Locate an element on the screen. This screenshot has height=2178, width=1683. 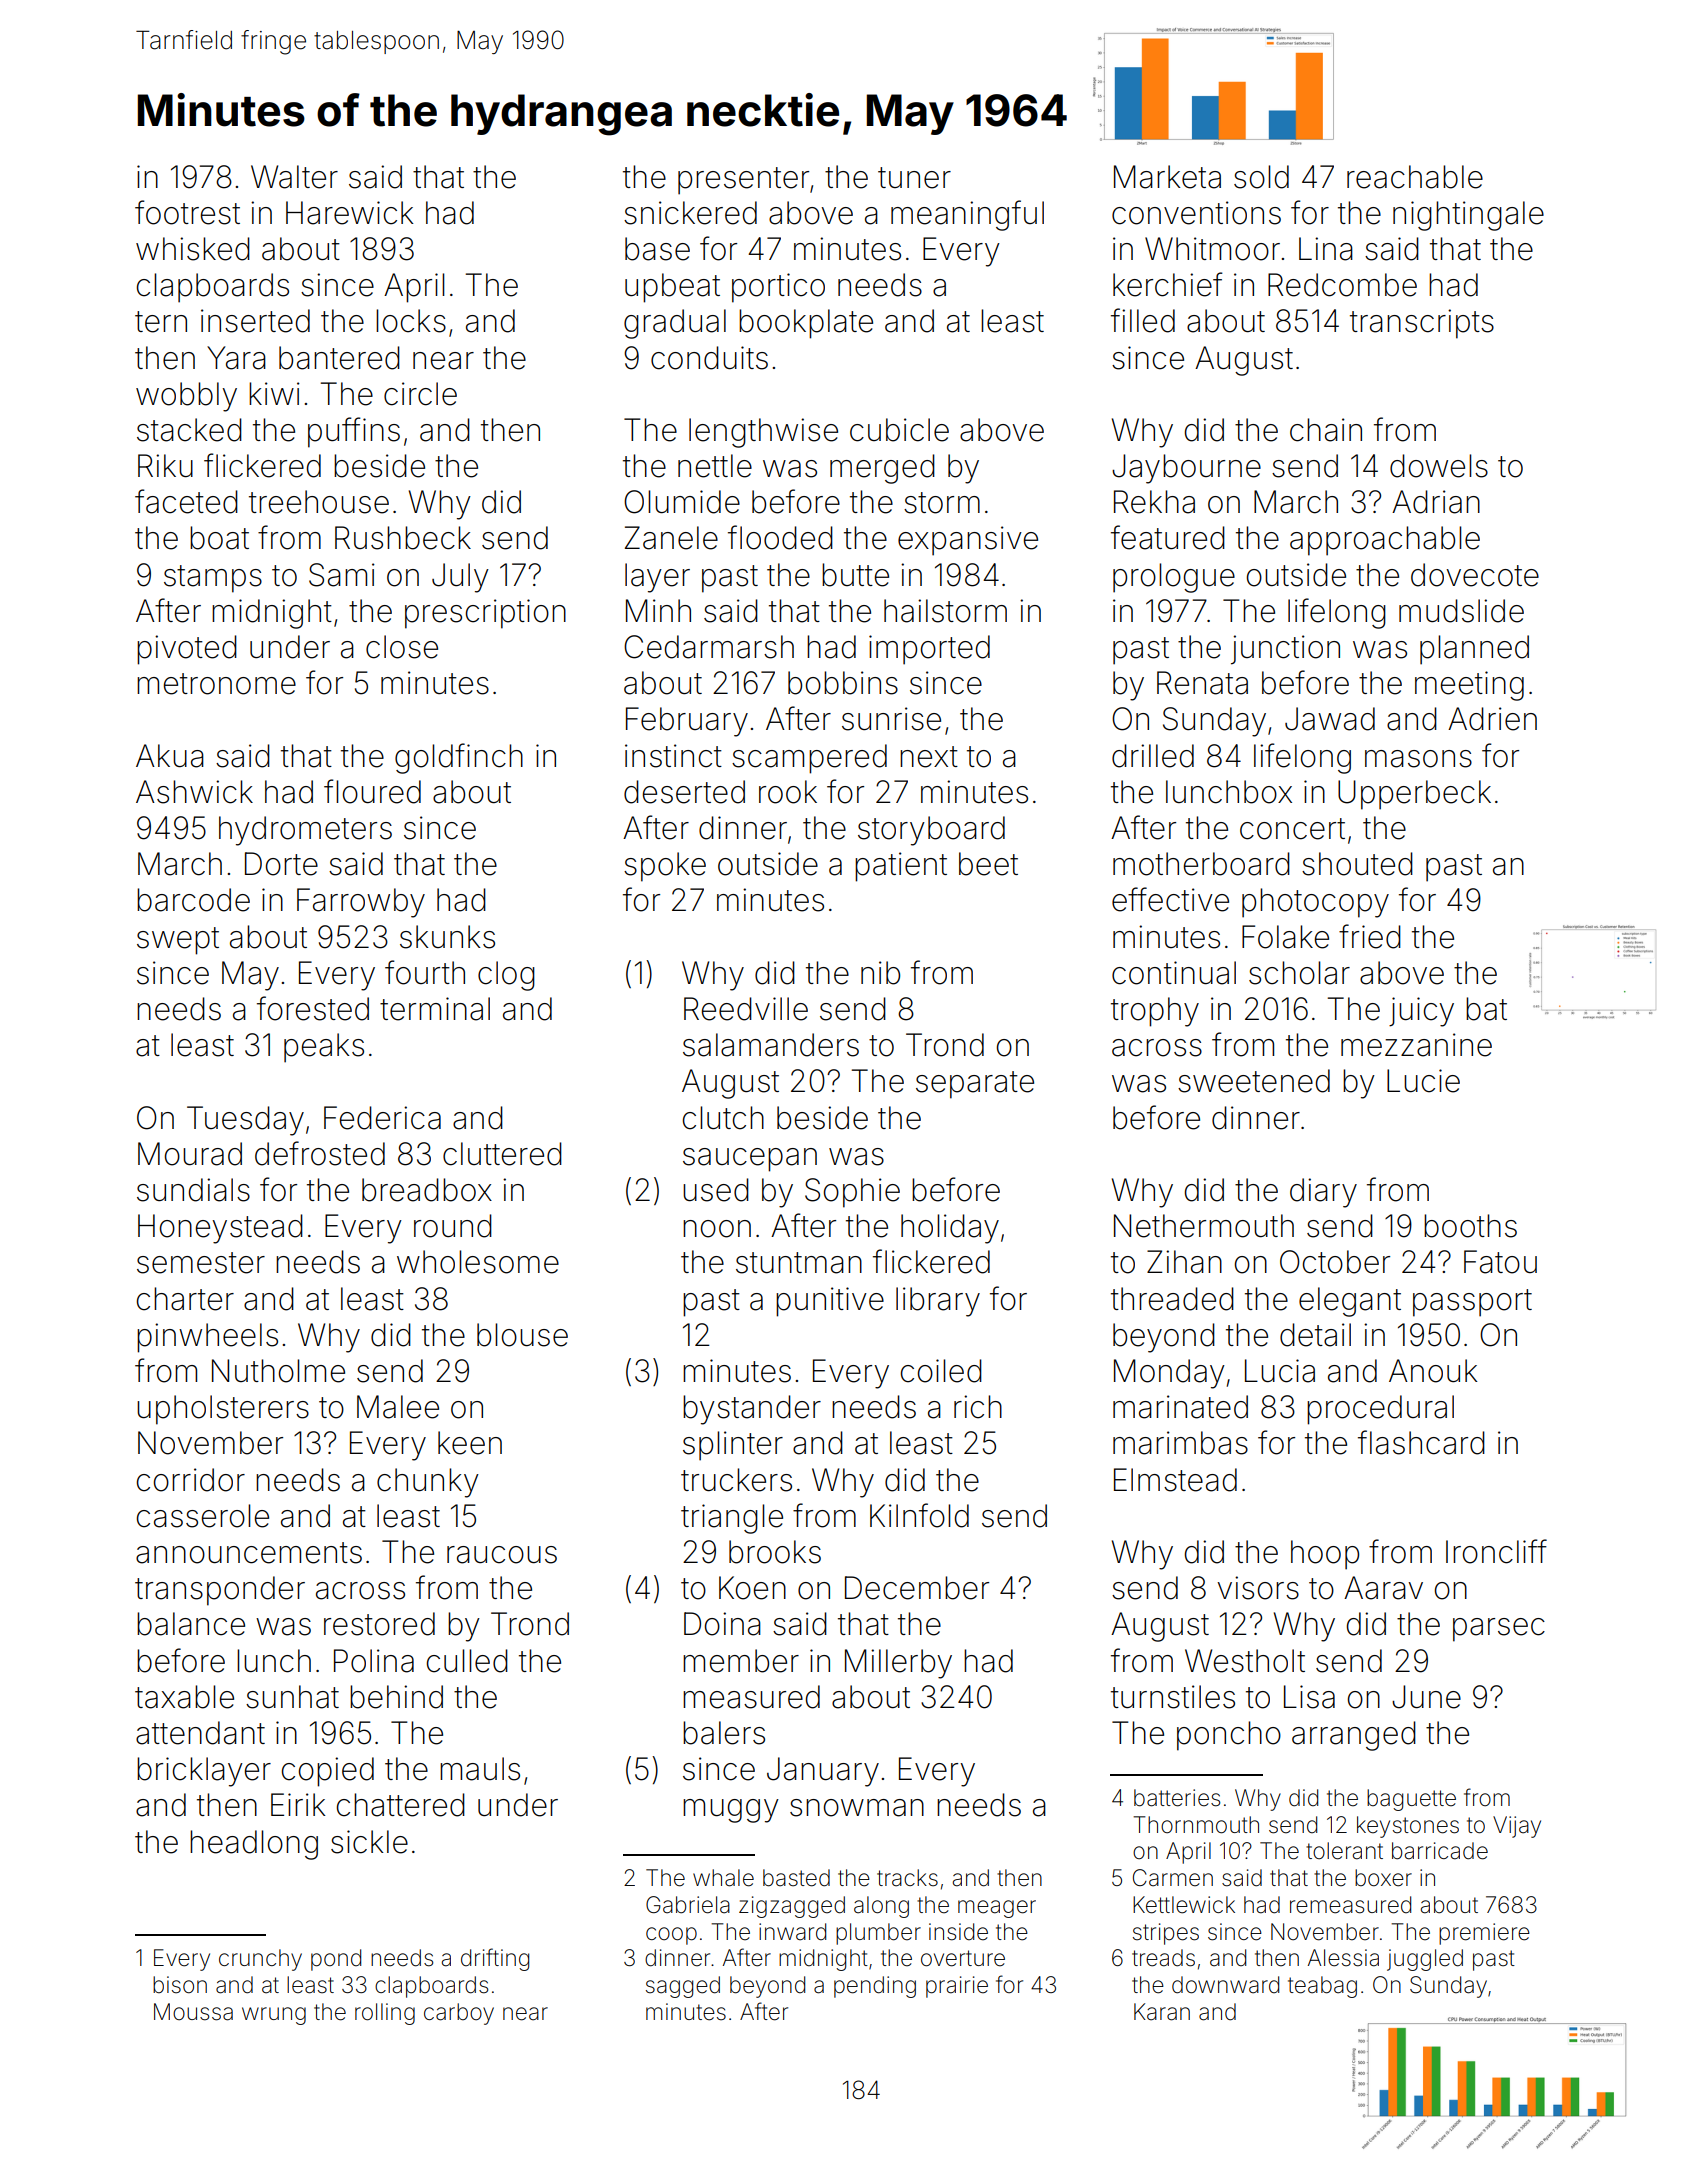
presenter is located at coordinates (743, 181).
